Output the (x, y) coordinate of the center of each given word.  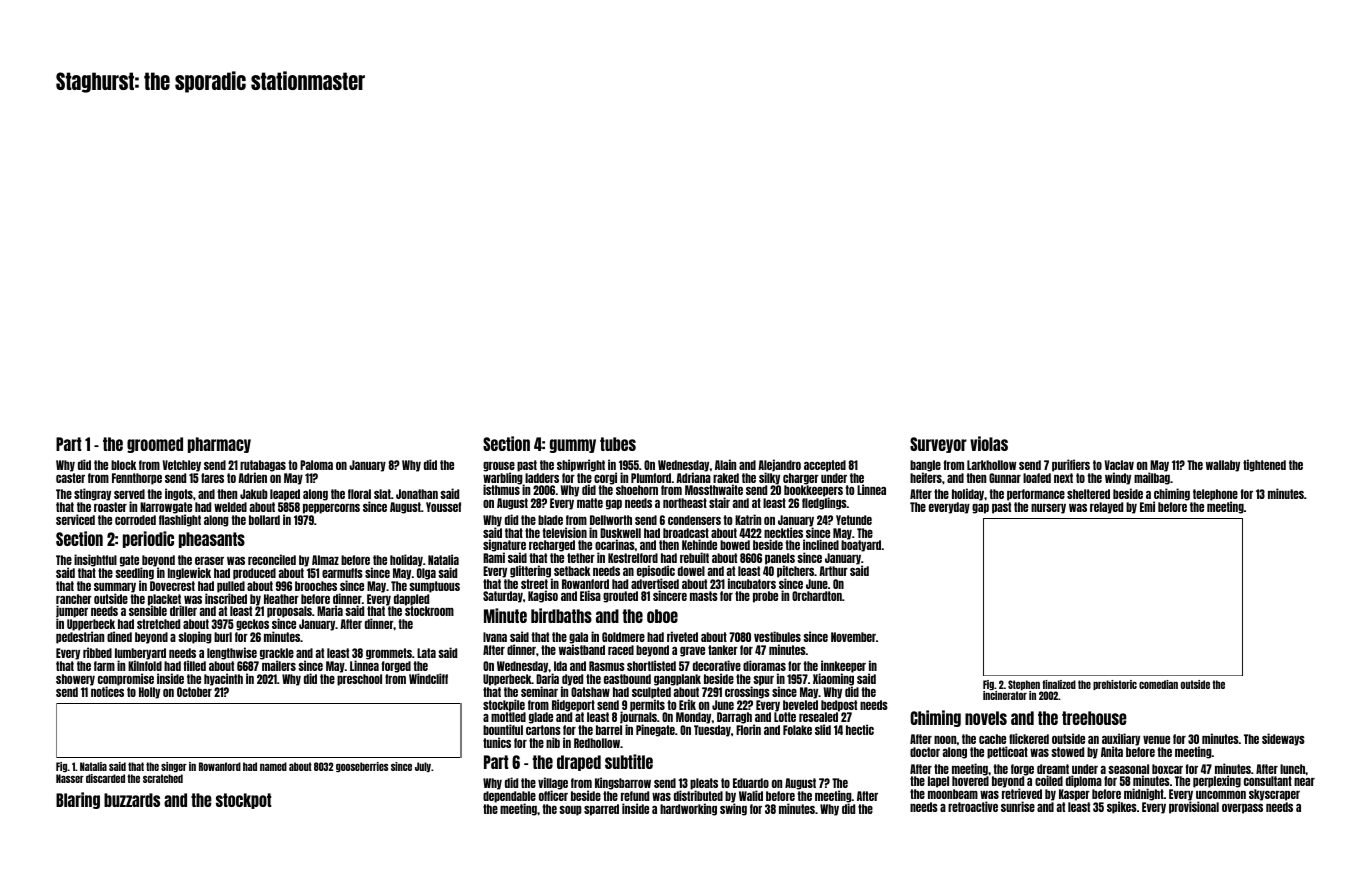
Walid (751, 795)
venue (1156, 740)
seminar (539, 691)
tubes (618, 444)
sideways (1283, 739)
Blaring (78, 800)
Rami (494, 558)
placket (164, 600)
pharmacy (219, 445)
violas (989, 443)
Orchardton (817, 596)
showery (75, 680)
